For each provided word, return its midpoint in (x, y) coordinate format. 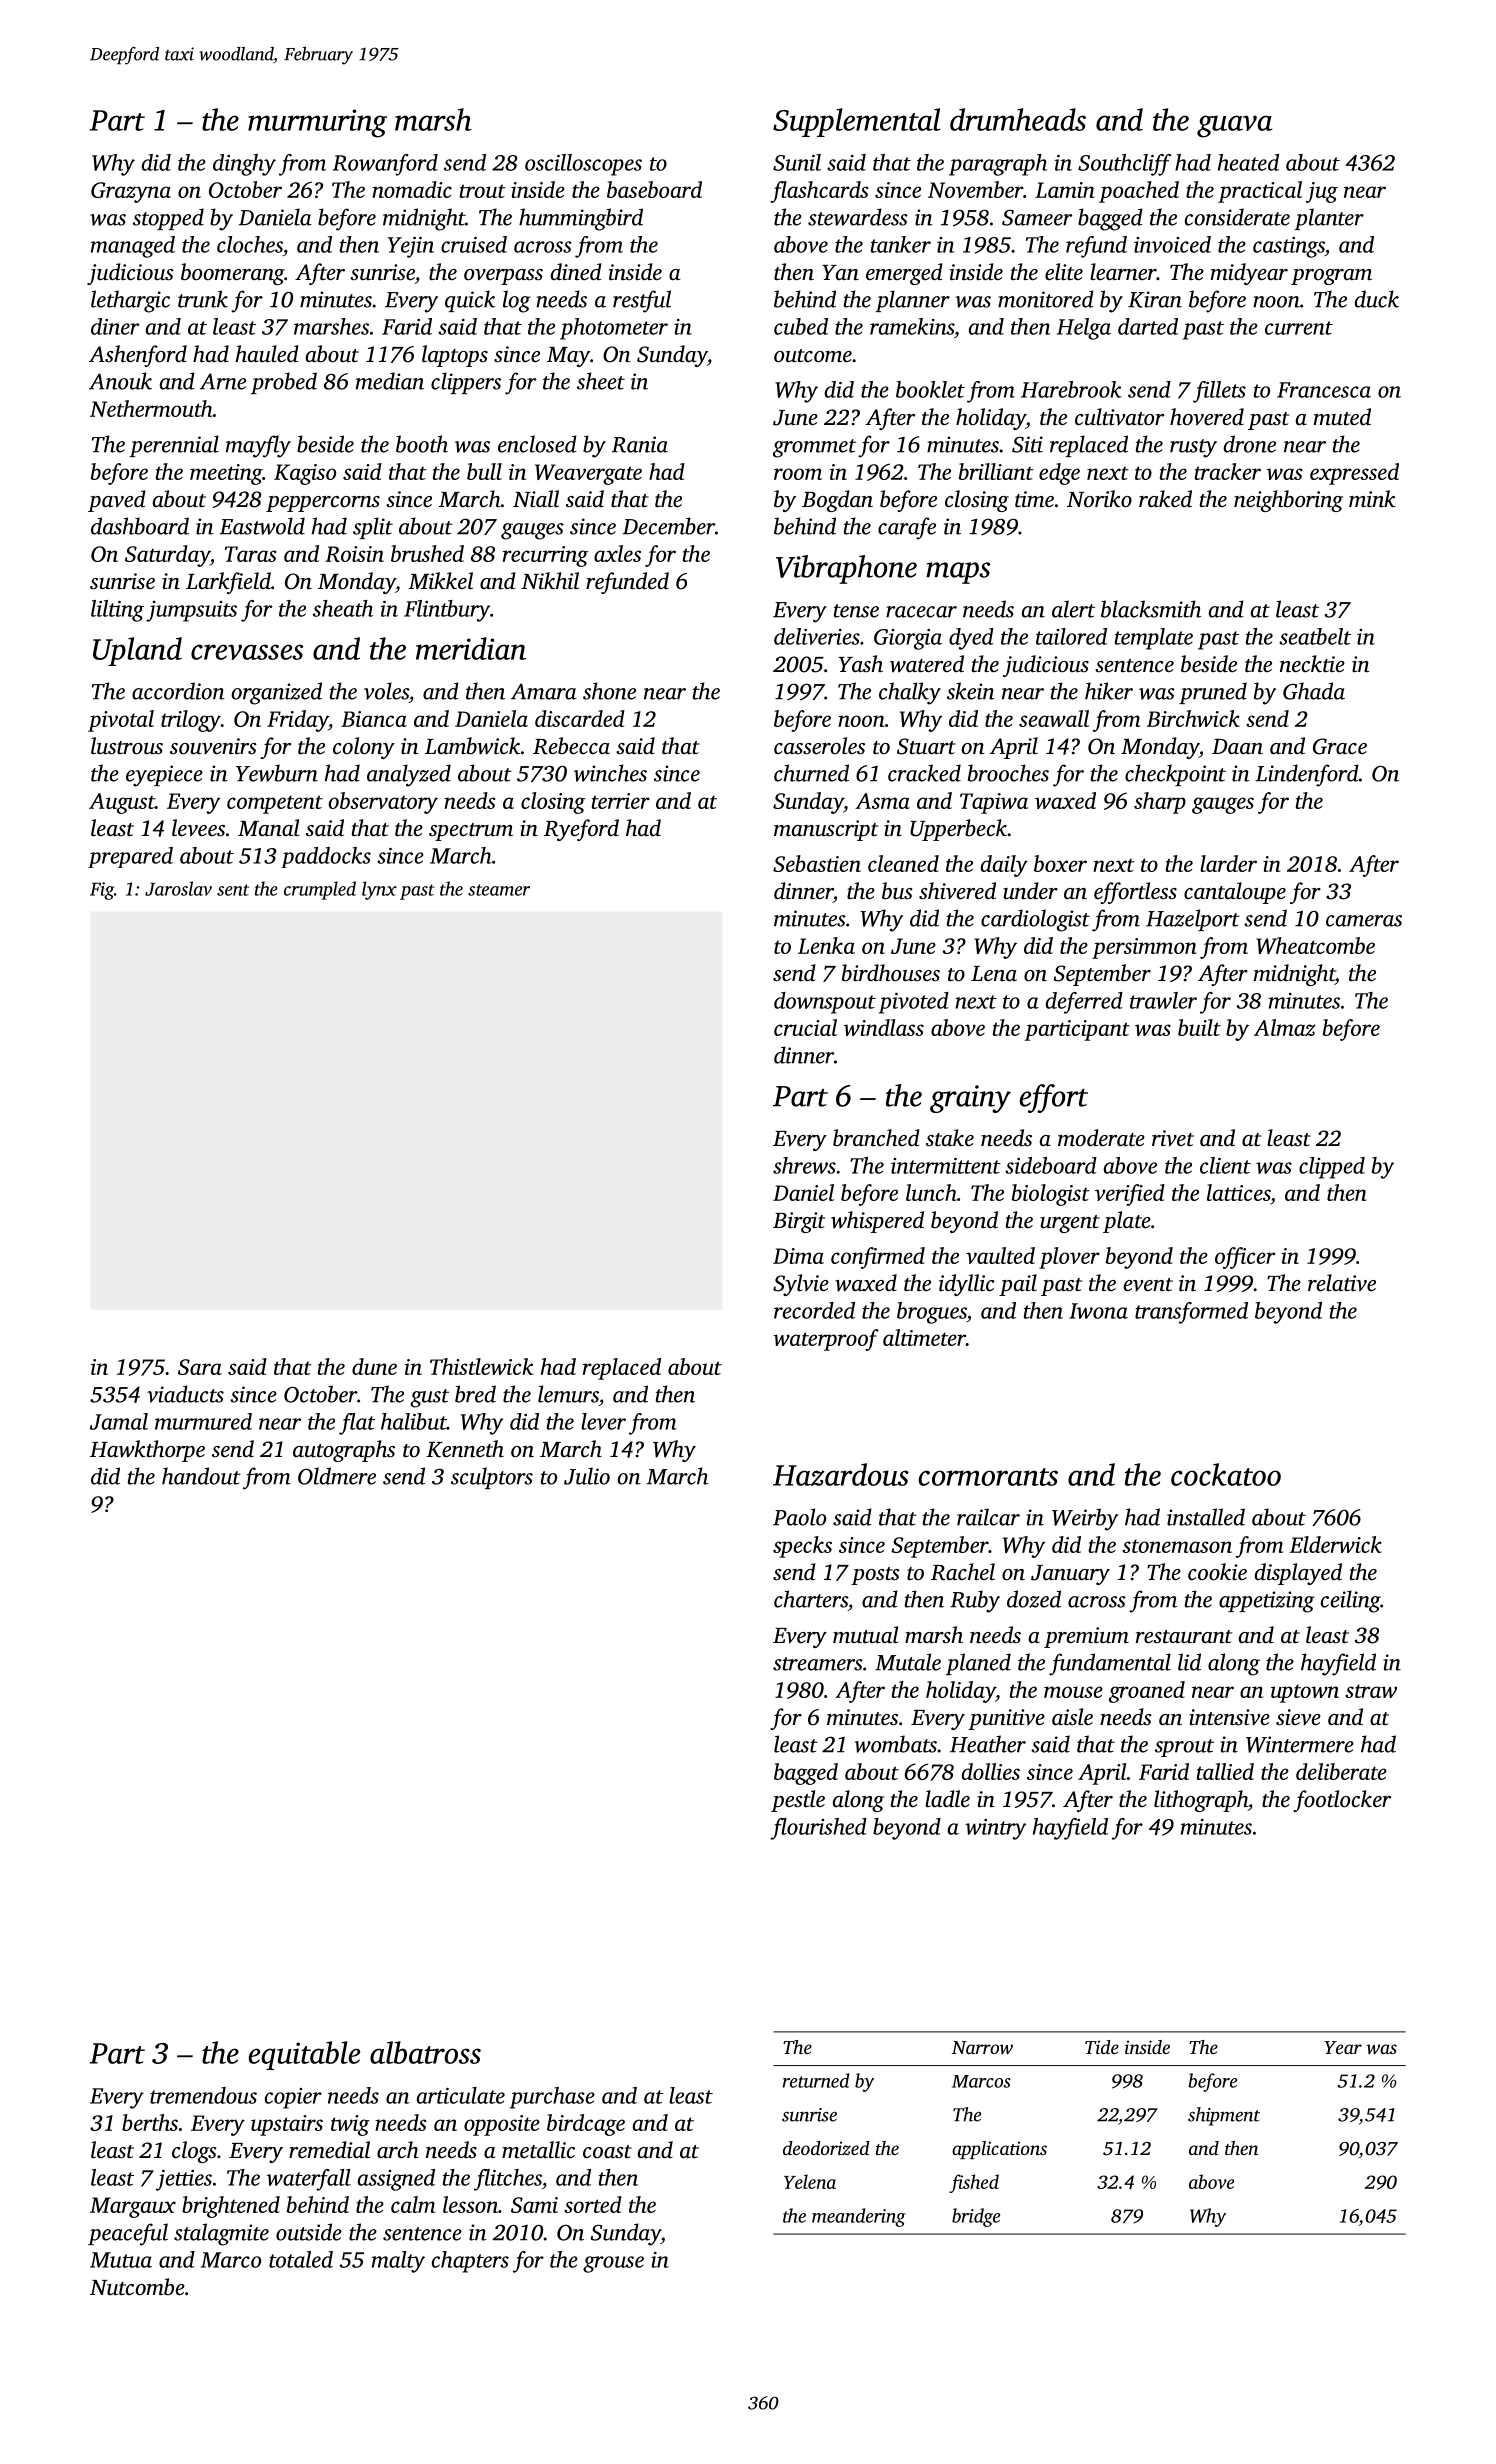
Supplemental (857, 122)
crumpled (320, 890)
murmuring (317, 123)
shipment (1224, 2116)
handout (201, 1476)
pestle (798, 1801)
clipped (1332, 1168)
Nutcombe (137, 2287)
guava (1234, 126)
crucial (805, 1027)
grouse (613, 2264)
